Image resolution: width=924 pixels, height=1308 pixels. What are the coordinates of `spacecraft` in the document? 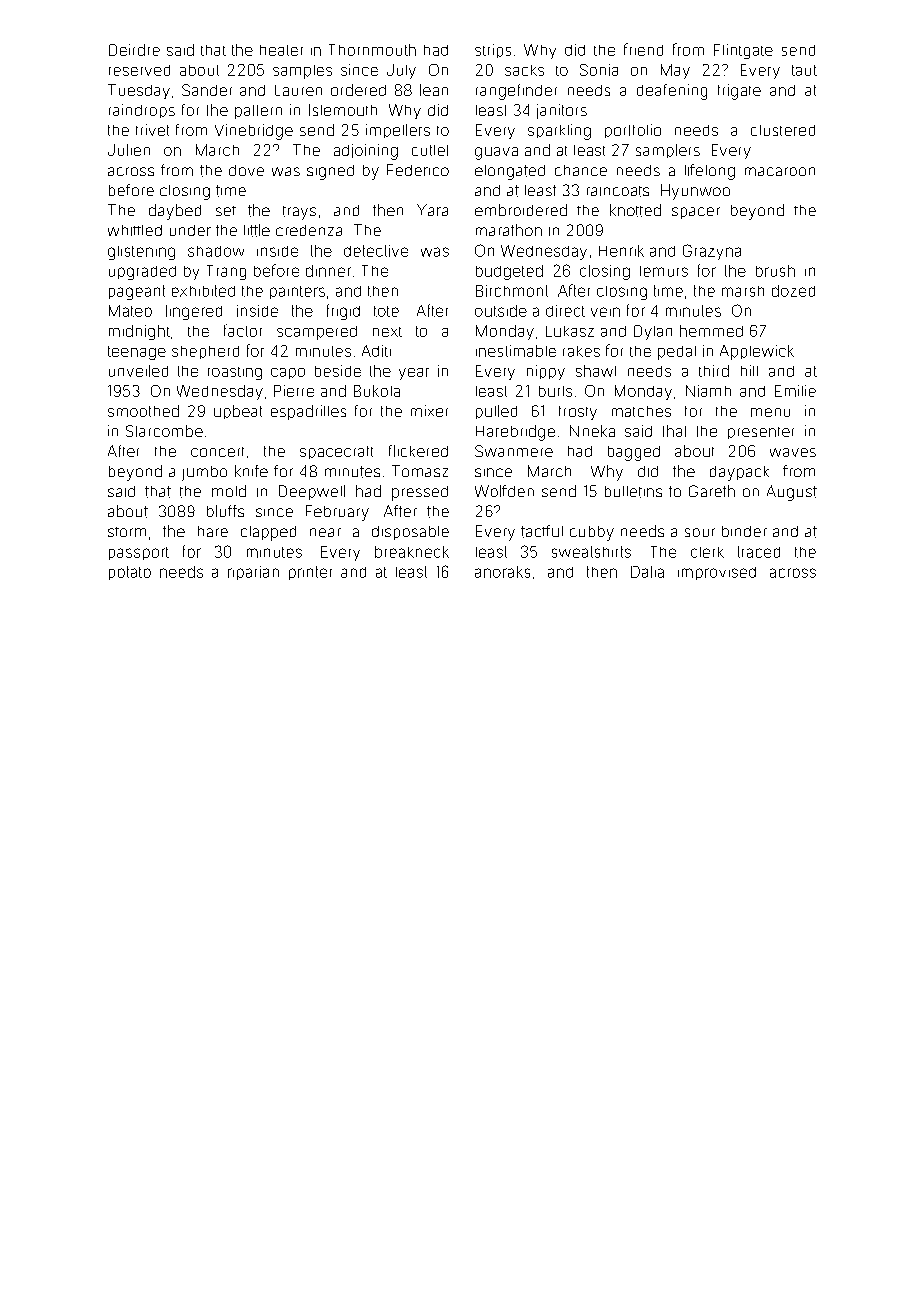 It's located at (336, 452).
